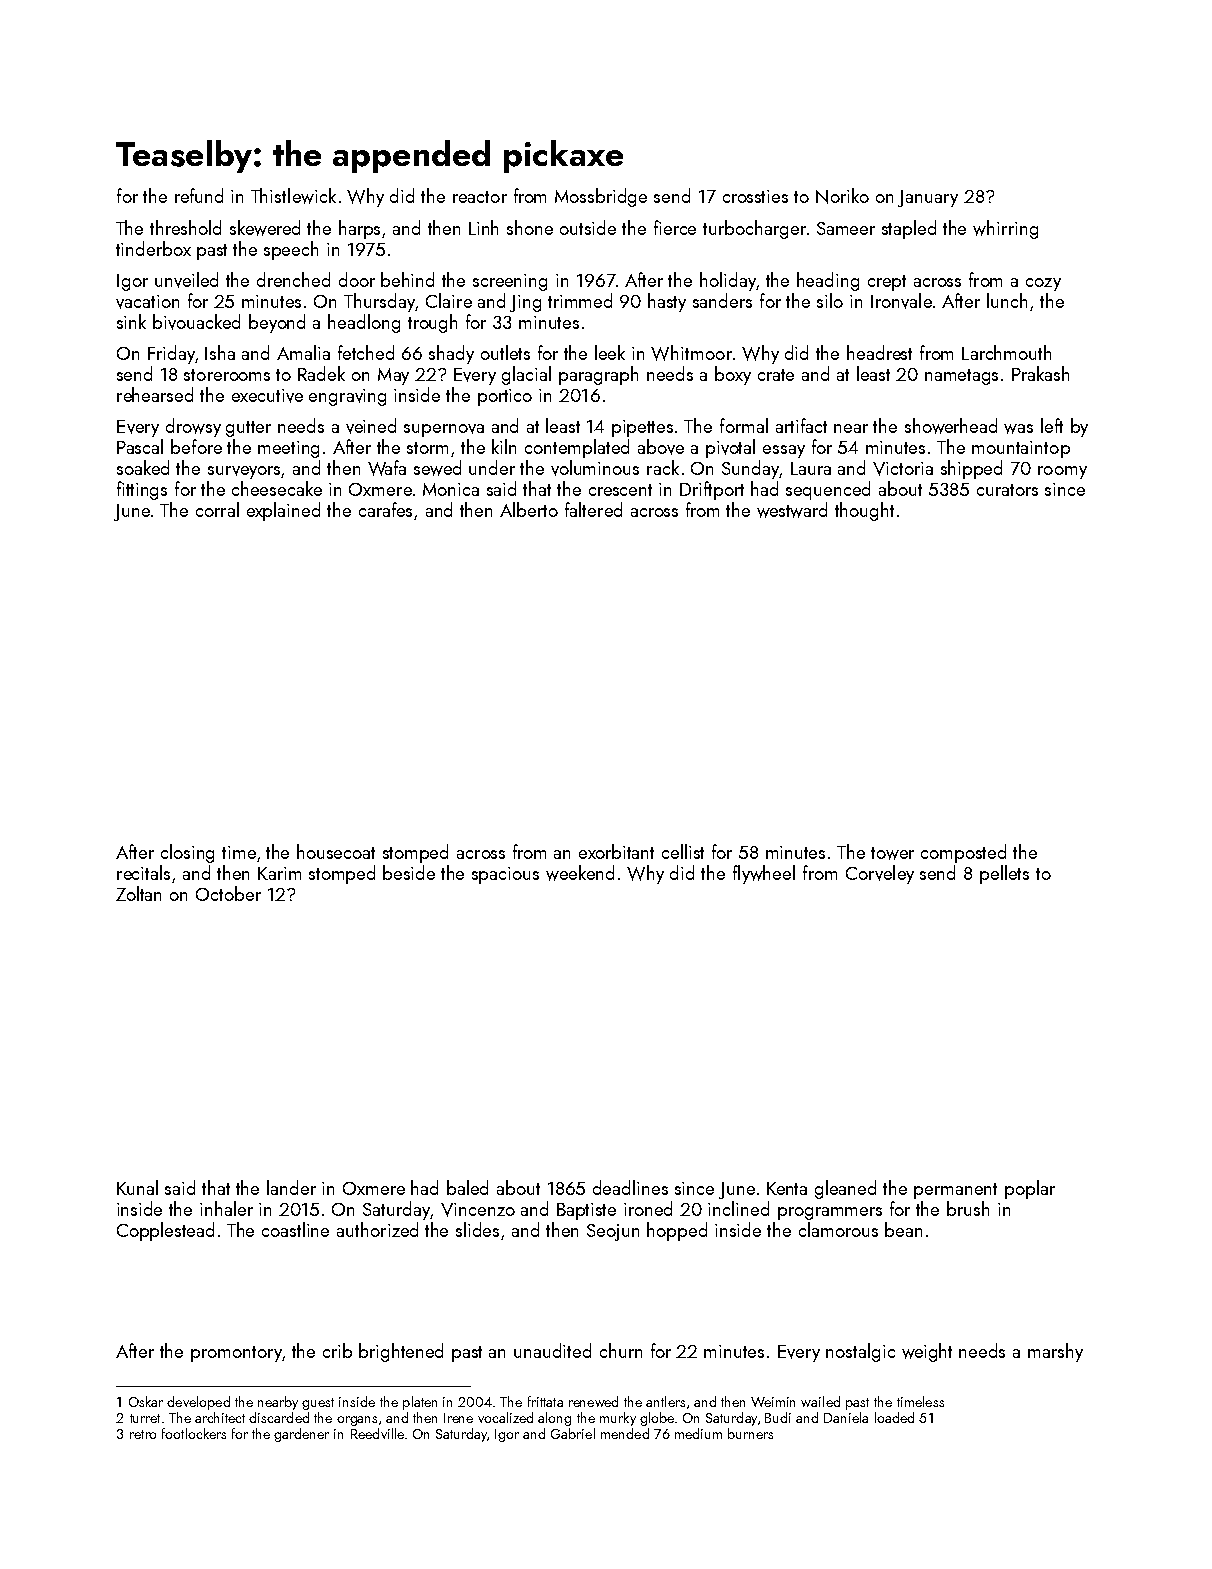 The width and height of the image is (1212, 1569). Describe the element at coordinates (1018, 429) in the image. I see `was` at that location.
